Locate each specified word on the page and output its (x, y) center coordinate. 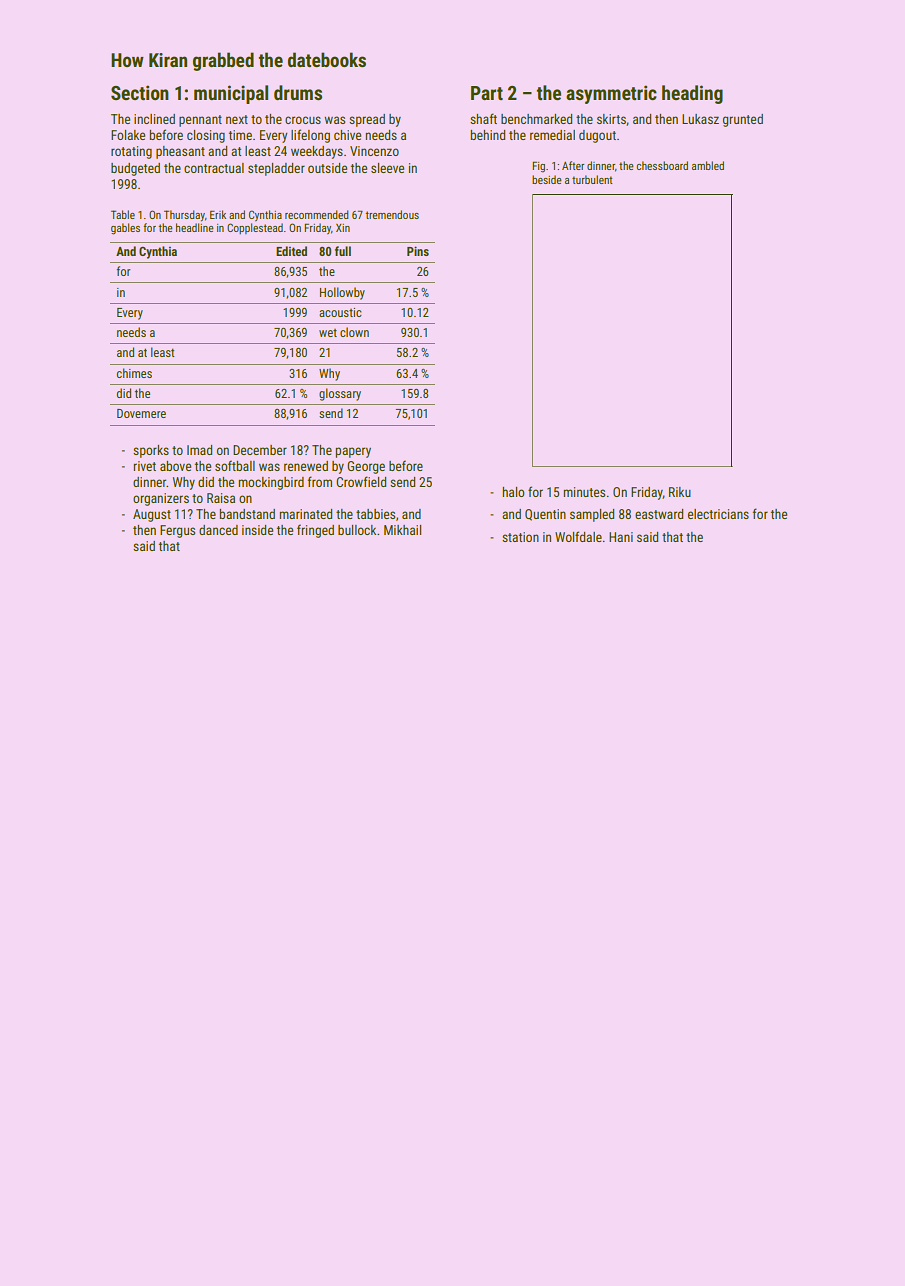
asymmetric (611, 94)
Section (140, 92)
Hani (621, 537)
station (520, 537)
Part (487, 93)
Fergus (177, 531)
